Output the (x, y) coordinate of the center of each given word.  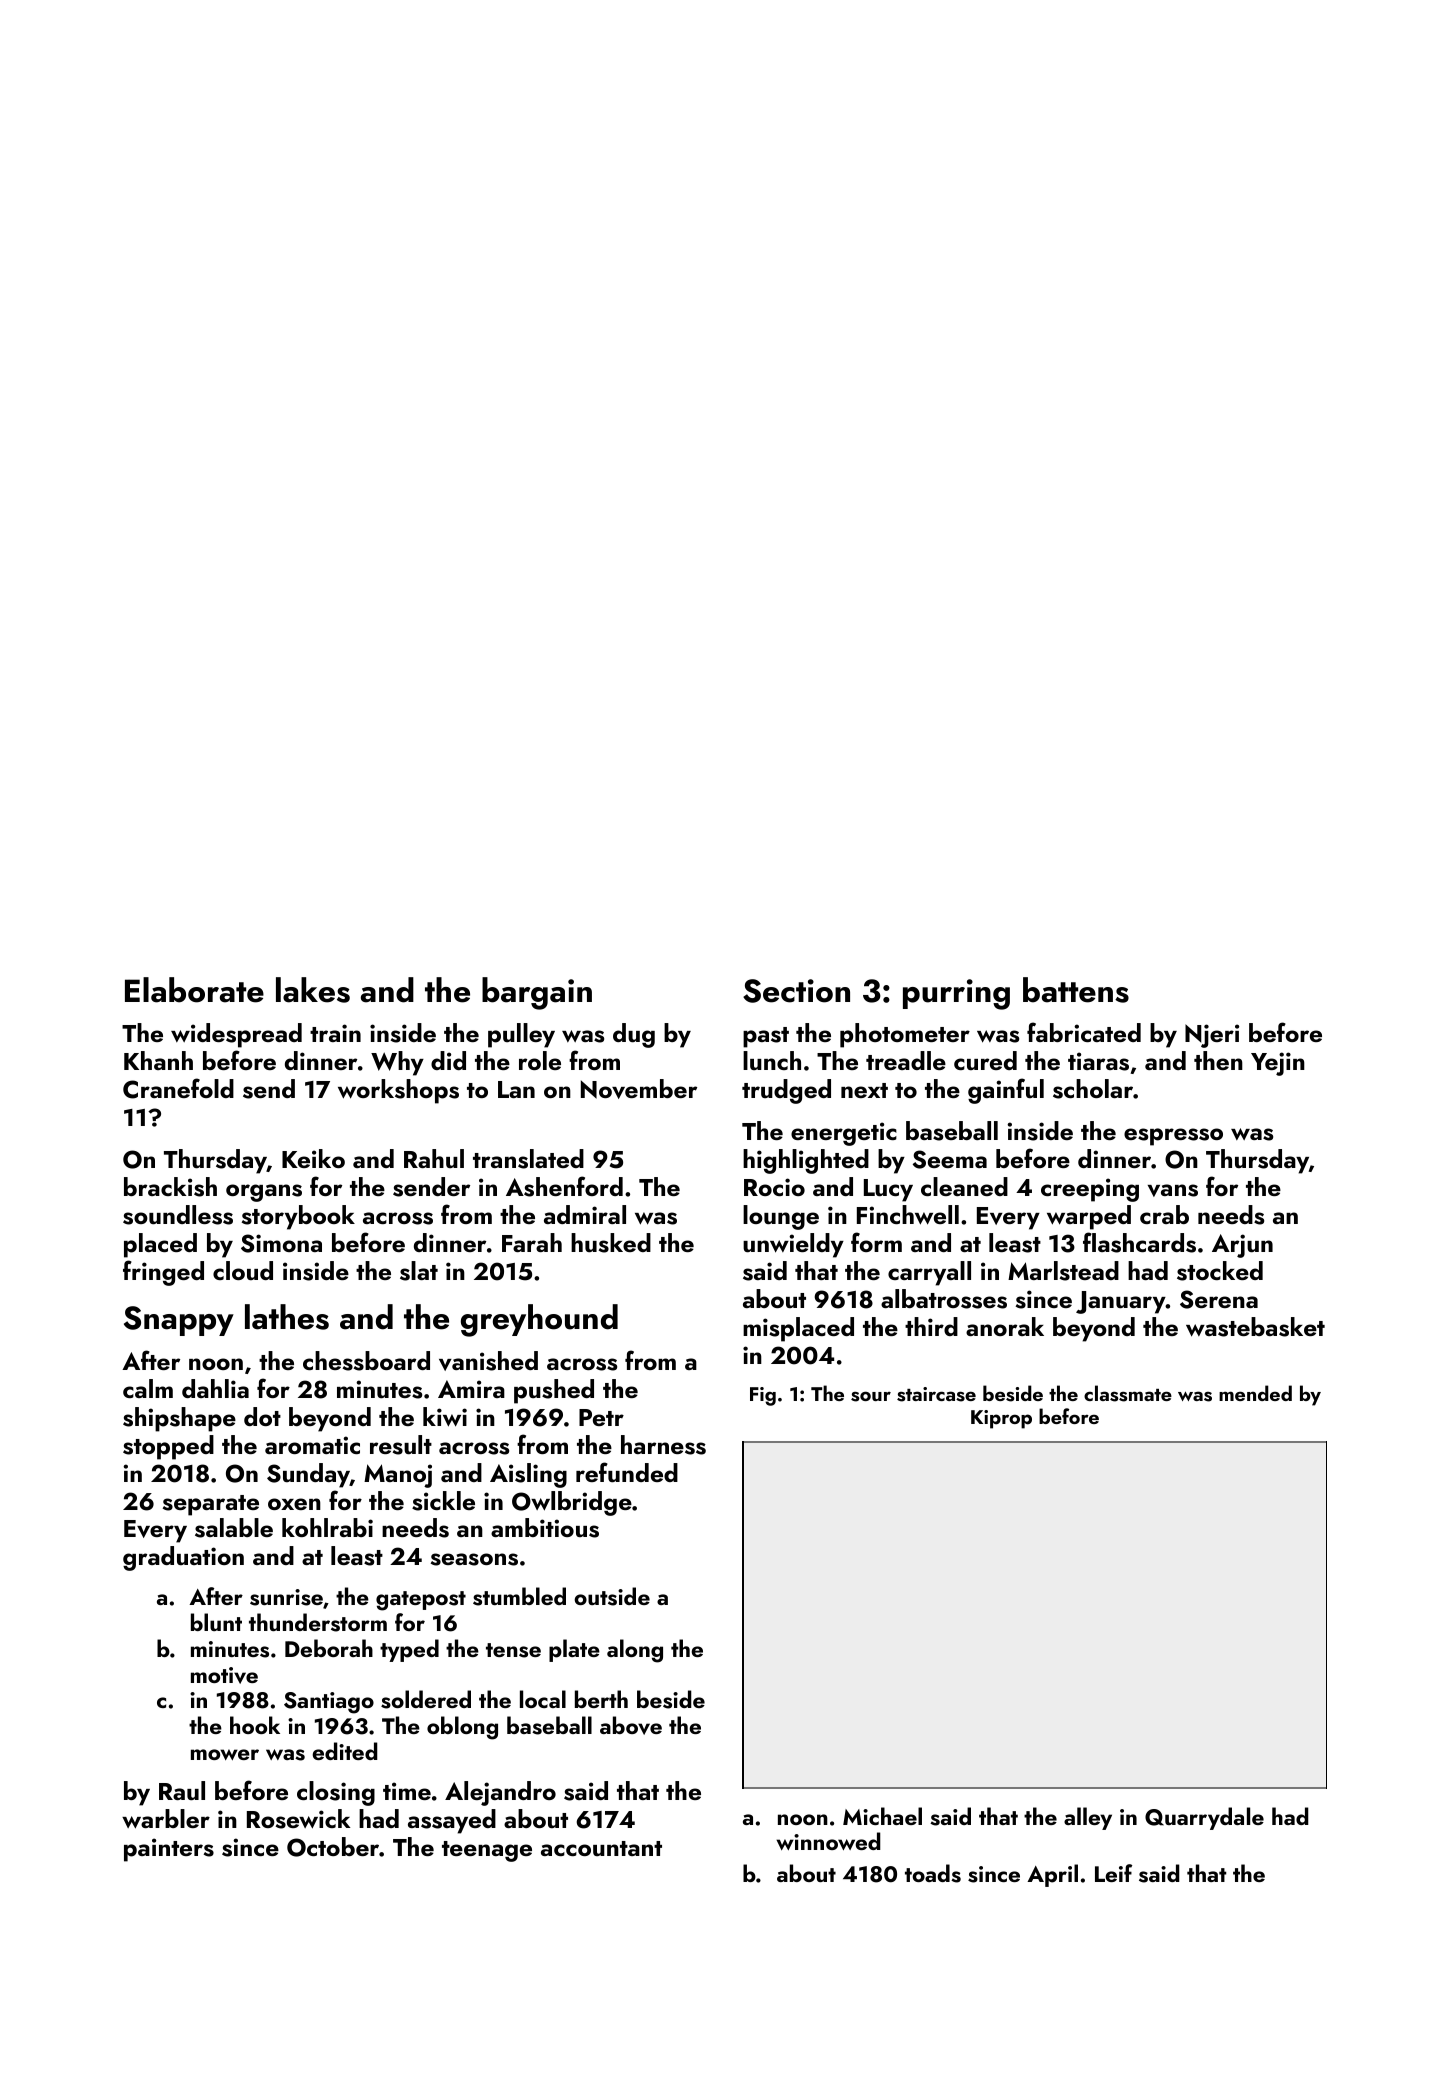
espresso (1173, 1137)
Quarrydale (1204, 1818)
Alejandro (500, 1793)
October (333, 1847)
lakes (313, 990)
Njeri (1212, 1036)
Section (796, 991)
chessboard (366, 1361)
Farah (532, 1242)
